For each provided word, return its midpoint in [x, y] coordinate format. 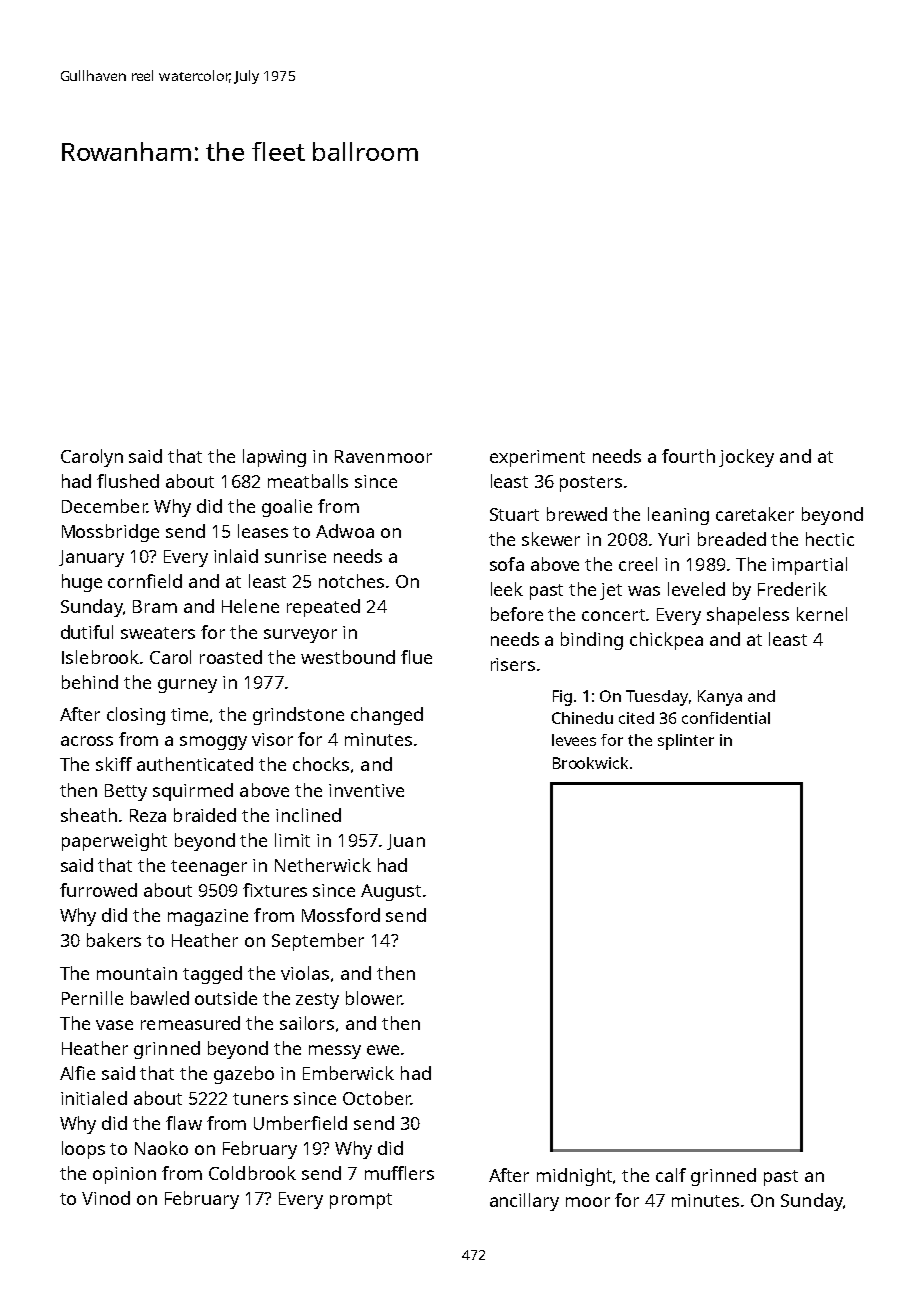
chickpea [666, 641]
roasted [231, 657]
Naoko [161, 1148]
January [91, 558]
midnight [574, 1177]
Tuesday [657, 698]
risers [513, 664]
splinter [686, 742]
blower [374, 998]
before [517, 614]
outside [226, 998]
